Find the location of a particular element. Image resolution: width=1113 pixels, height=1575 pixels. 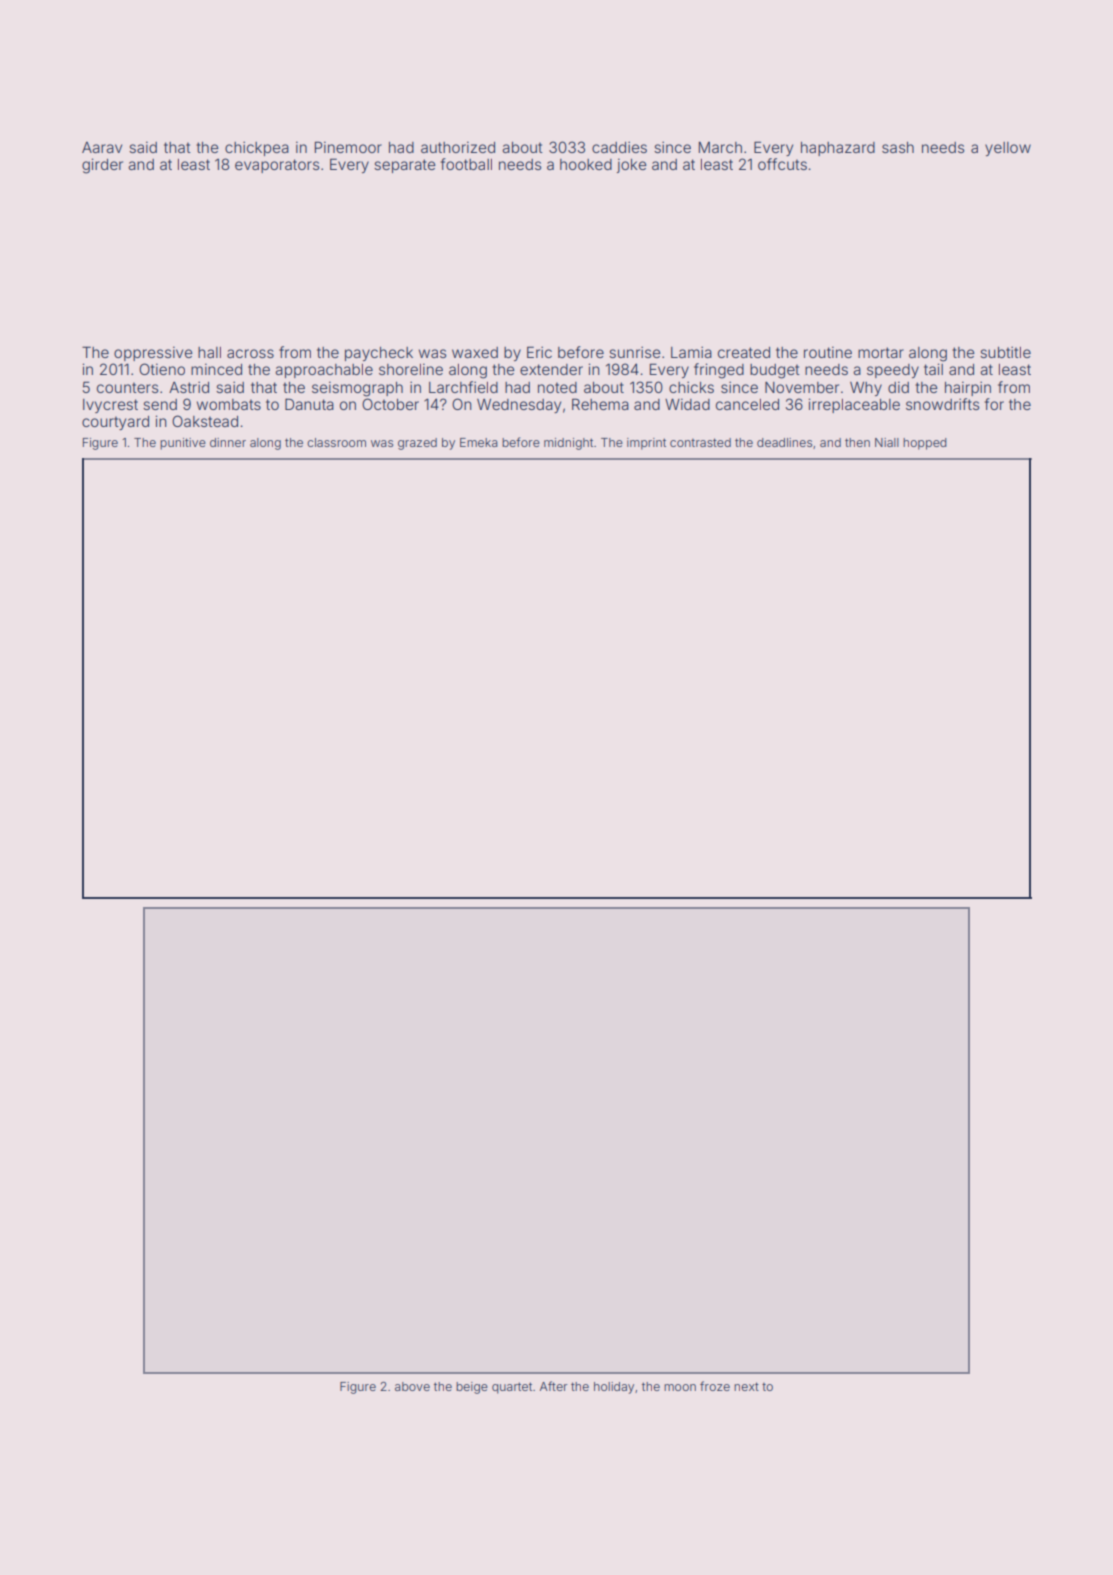

Pinemoor is located at coordinates (348, 147).
